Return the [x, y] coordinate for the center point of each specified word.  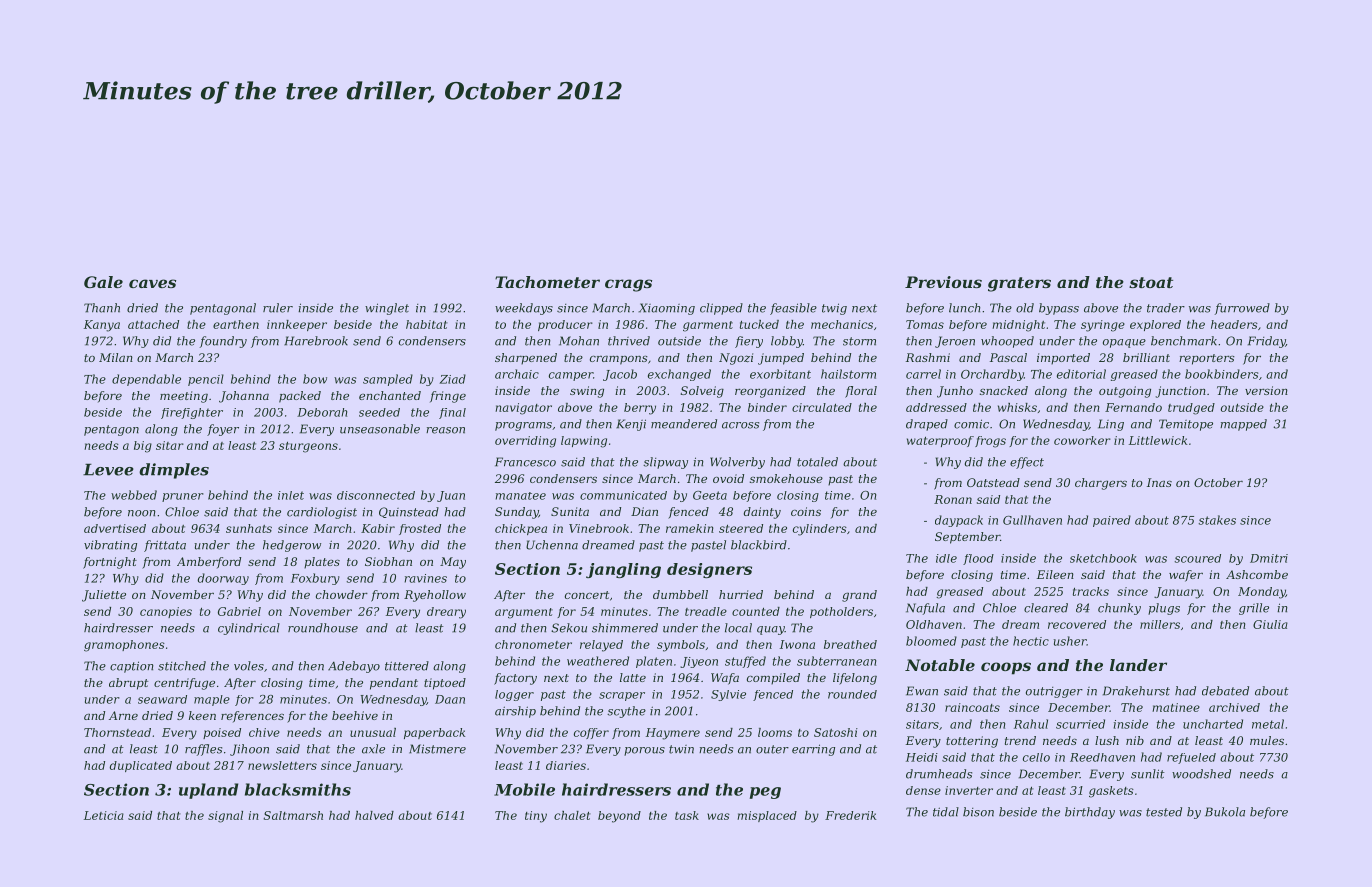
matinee [1176, 707]
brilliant [1146, 357]
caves [152, 283]
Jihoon [249, 750]
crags [628, 285]
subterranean [836, 661]
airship [515, 712]
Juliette [104, 596]
